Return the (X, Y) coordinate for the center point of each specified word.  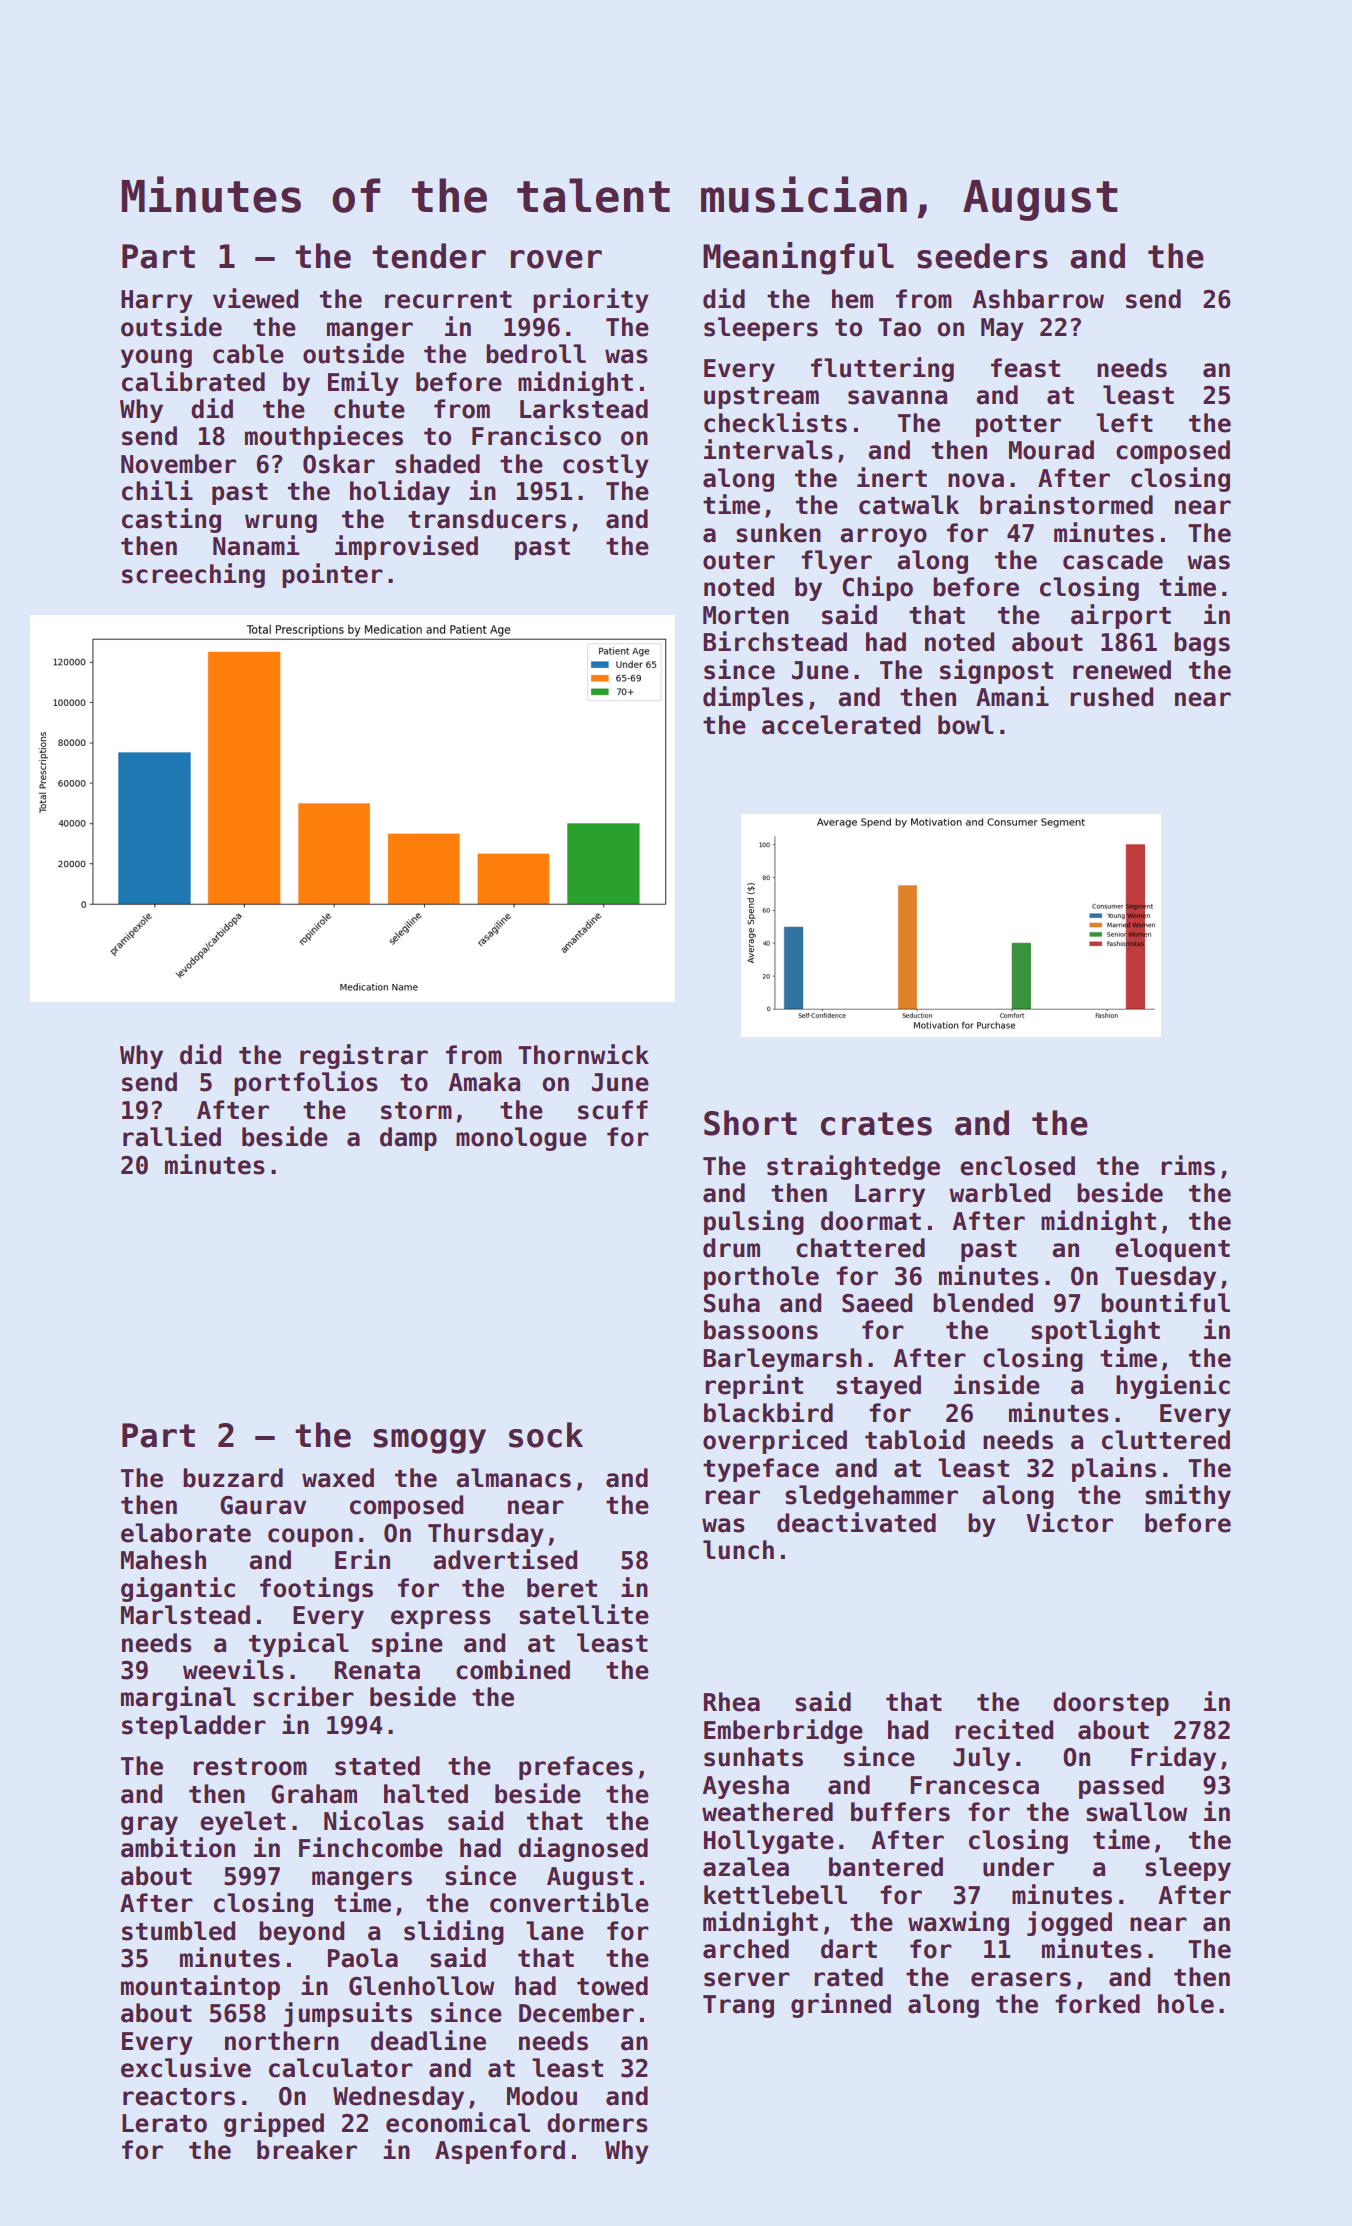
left (1124, 423)
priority (591, 300)
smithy (1188, 1496)
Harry (157, 301)
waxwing (958, 1923)
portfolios (306, 1083)
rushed (1111, 697)
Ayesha (745, 1787)
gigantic (178, 1589)
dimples (753, 698)
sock (546, 1435)
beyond (301, 1933)
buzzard (233, 1478)
